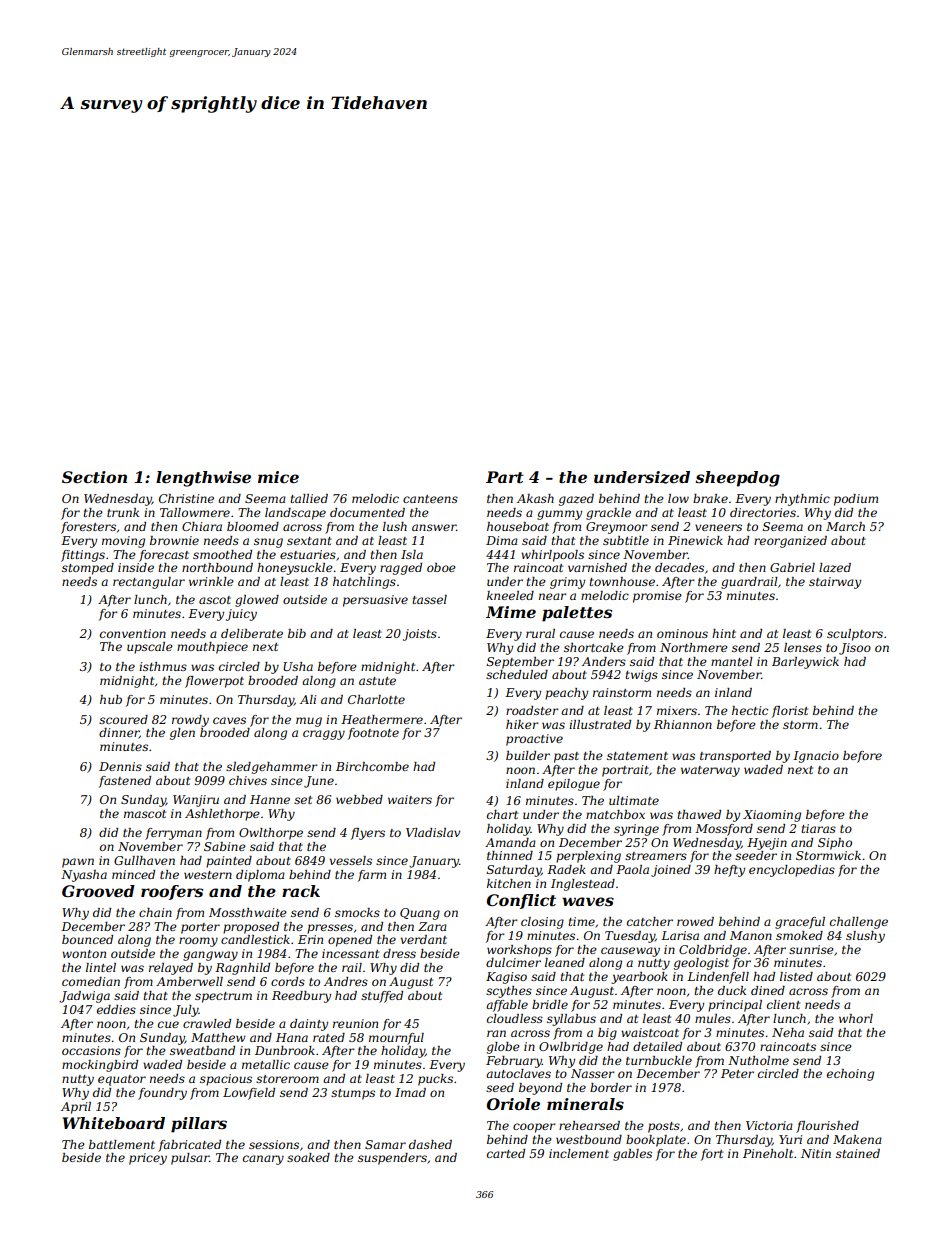  I want to click on astute, so click(377, 681).
